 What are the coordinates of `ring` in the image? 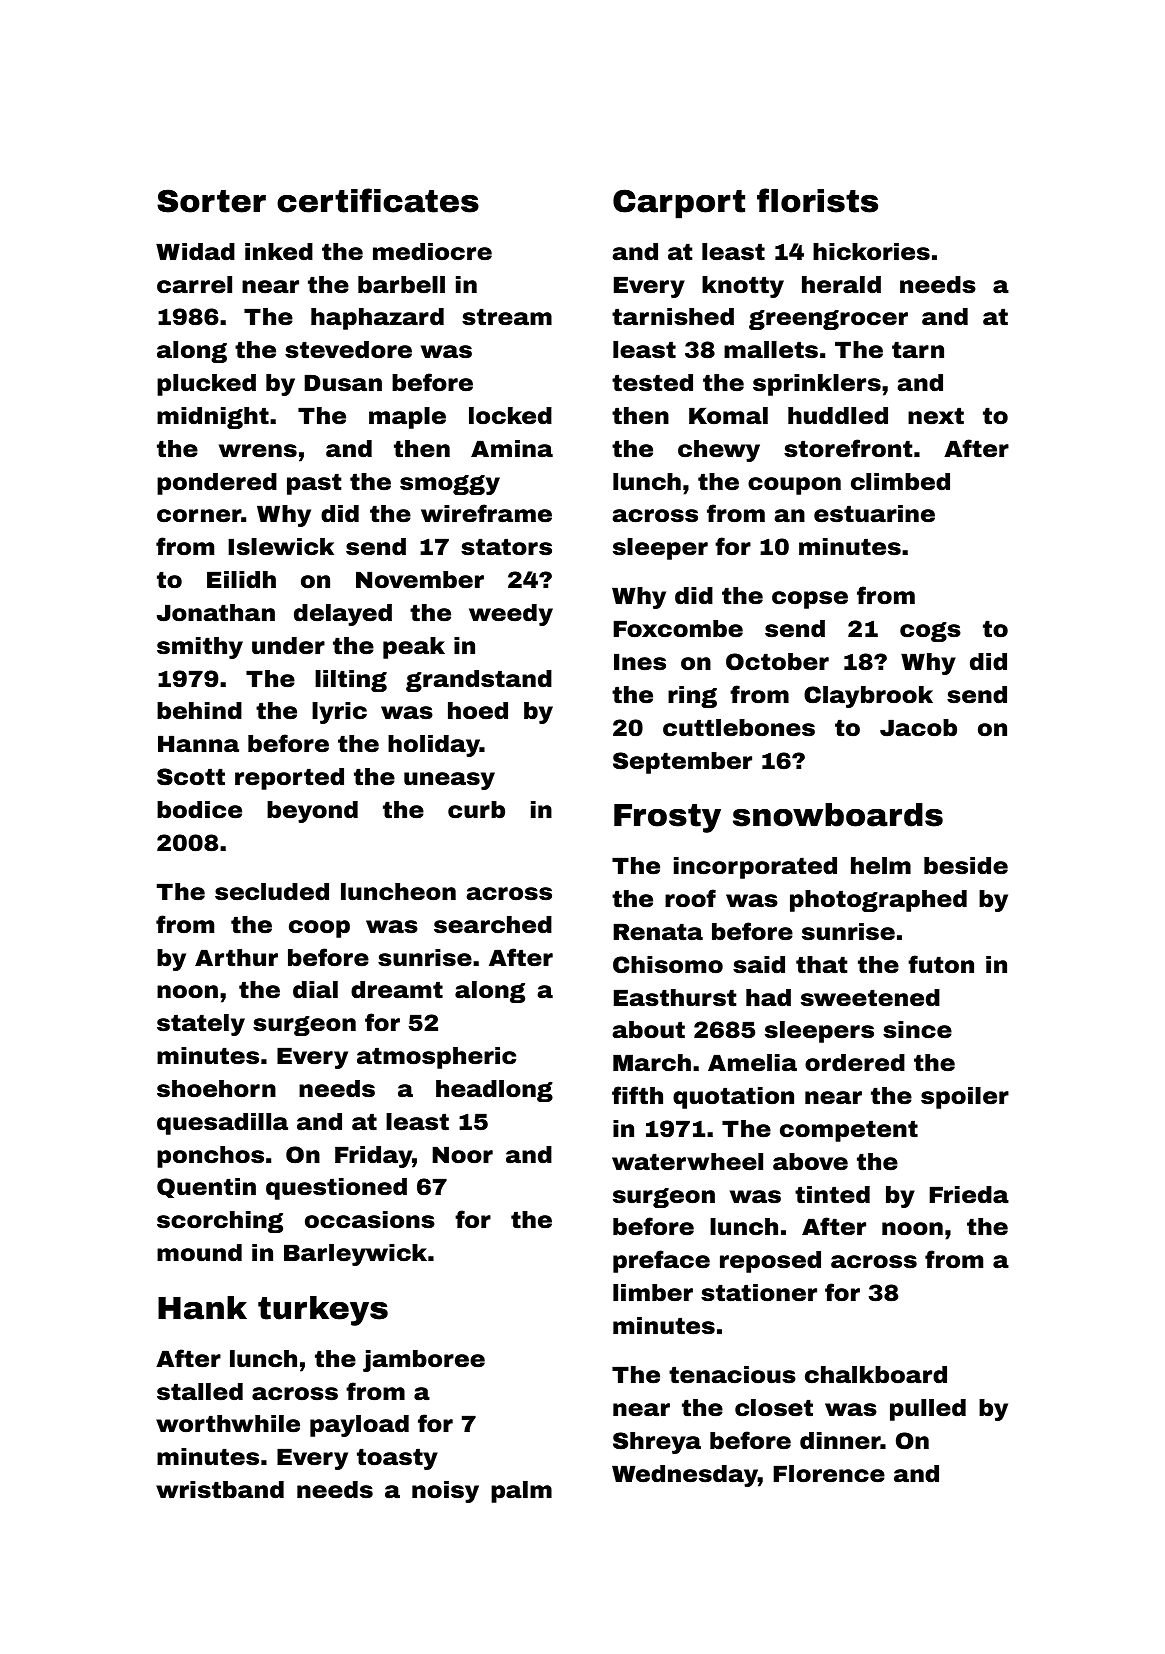 It's located at (692, 697).
